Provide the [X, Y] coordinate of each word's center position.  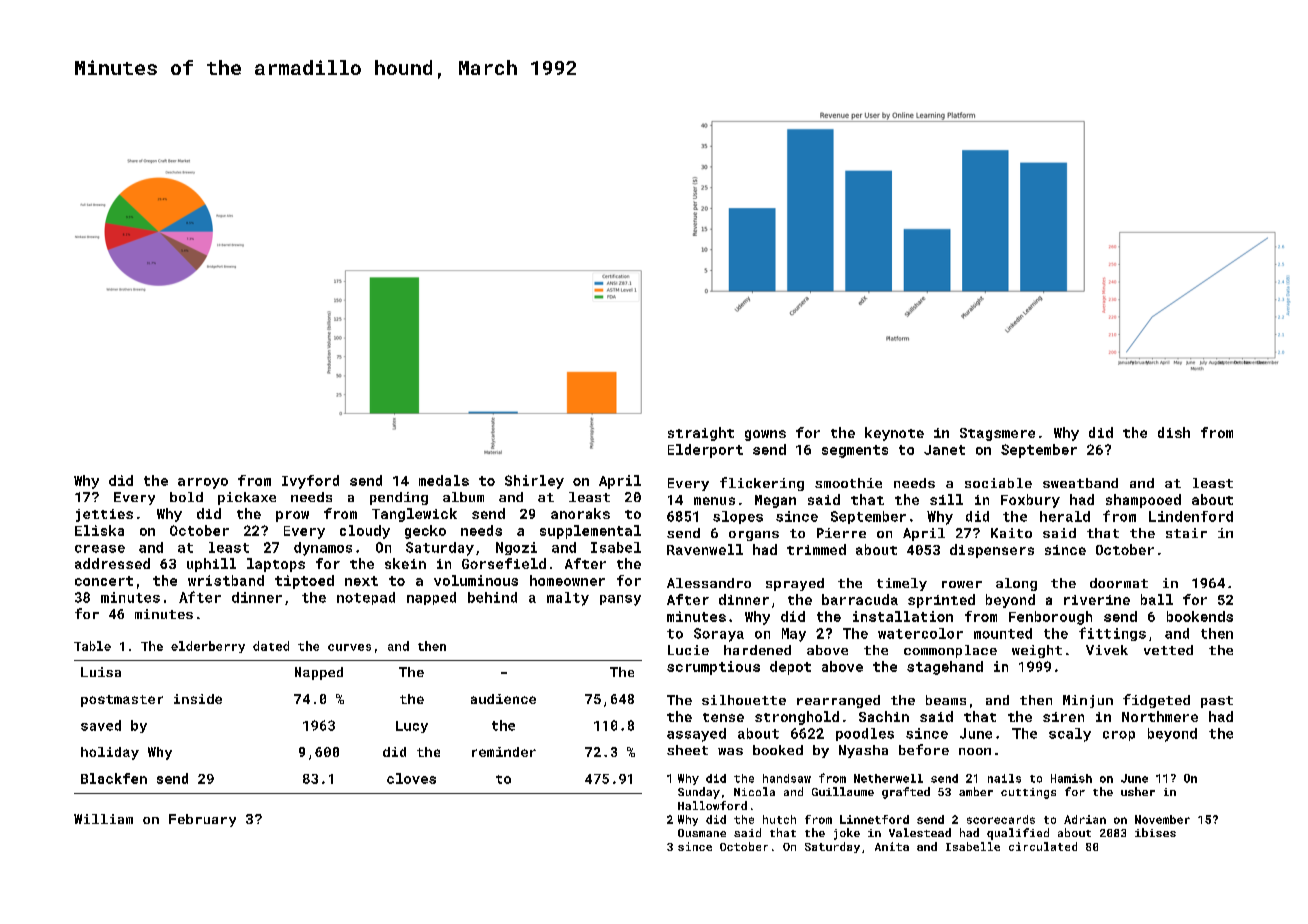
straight [701, 434]
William [103, 819]
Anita [892, 846]
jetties [104, 515]
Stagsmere [997, 434]
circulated [1043, 846]
